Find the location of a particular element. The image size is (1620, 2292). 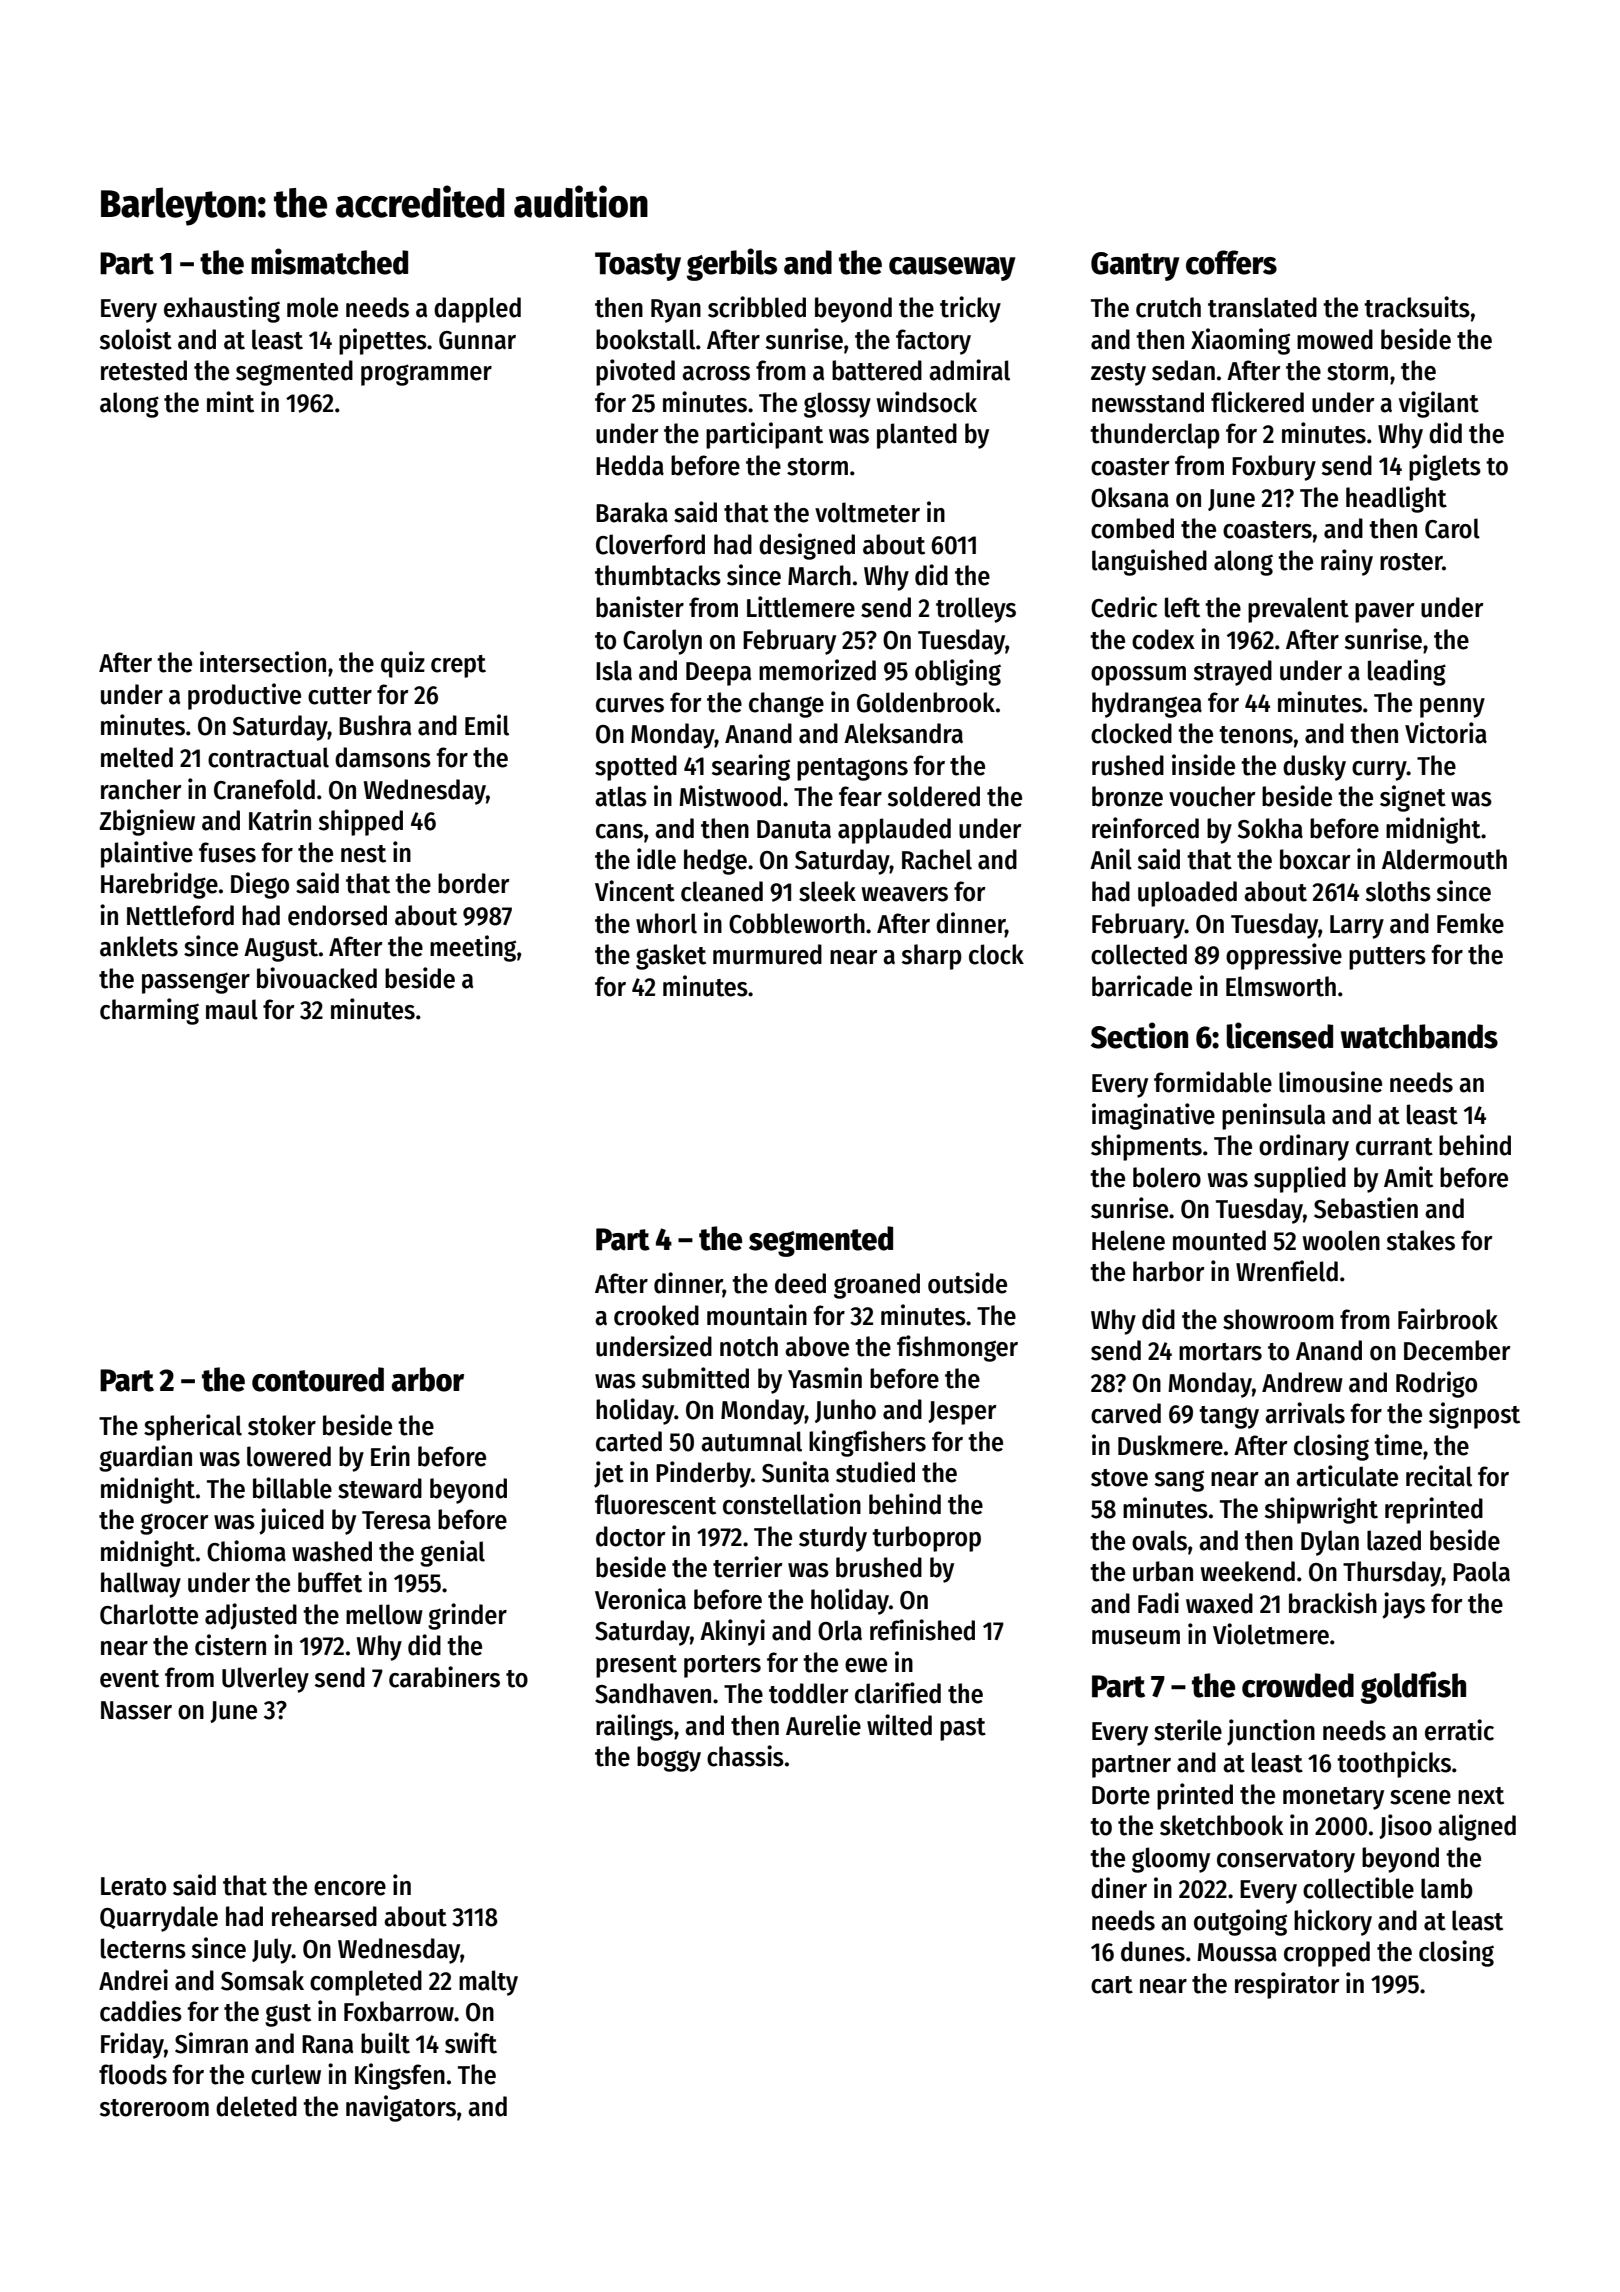

Simran is located at coordinates (211, 2043).
